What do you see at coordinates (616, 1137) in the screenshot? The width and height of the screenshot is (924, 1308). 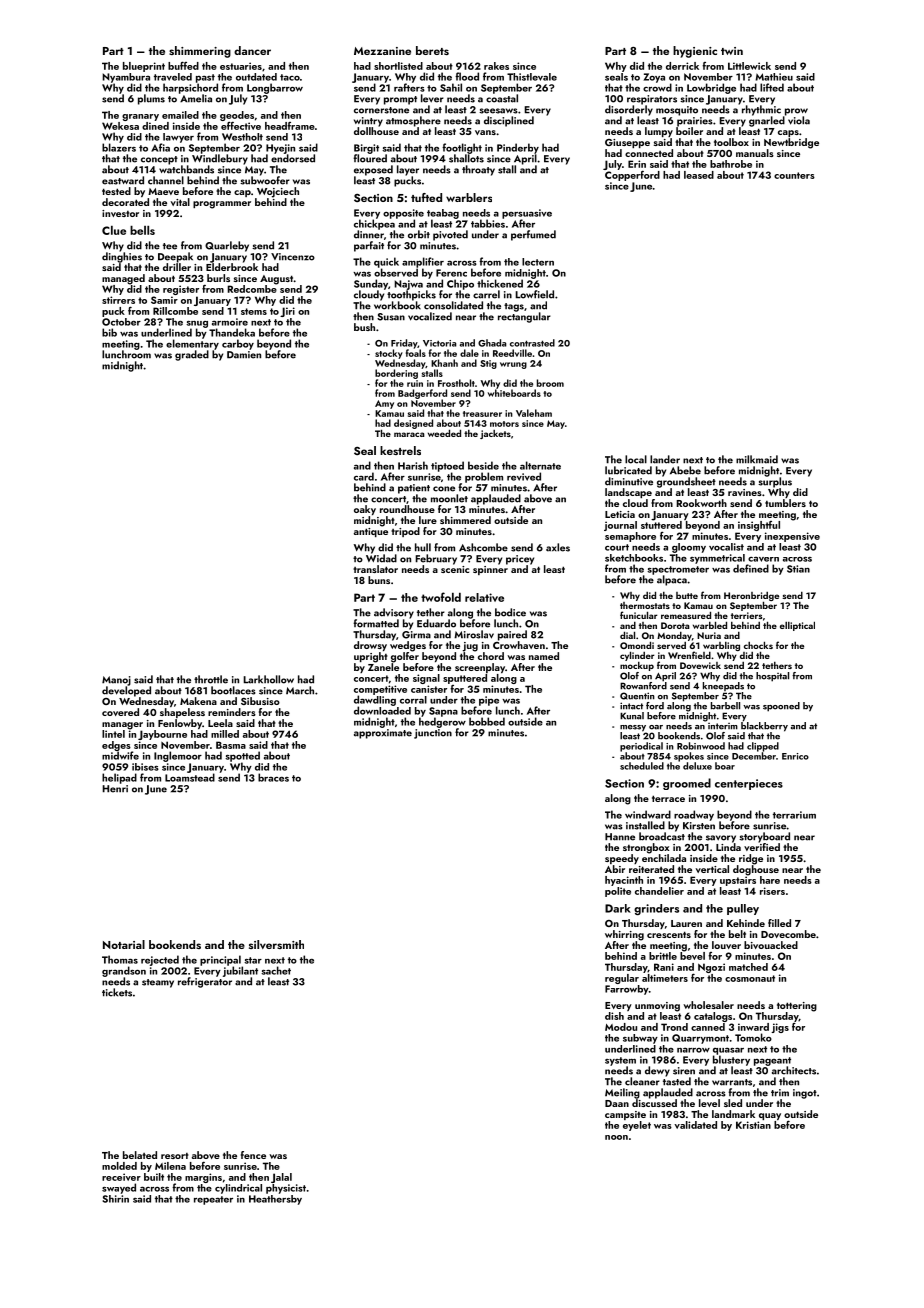 I see `noon` at bounding box center [616, 1137].
